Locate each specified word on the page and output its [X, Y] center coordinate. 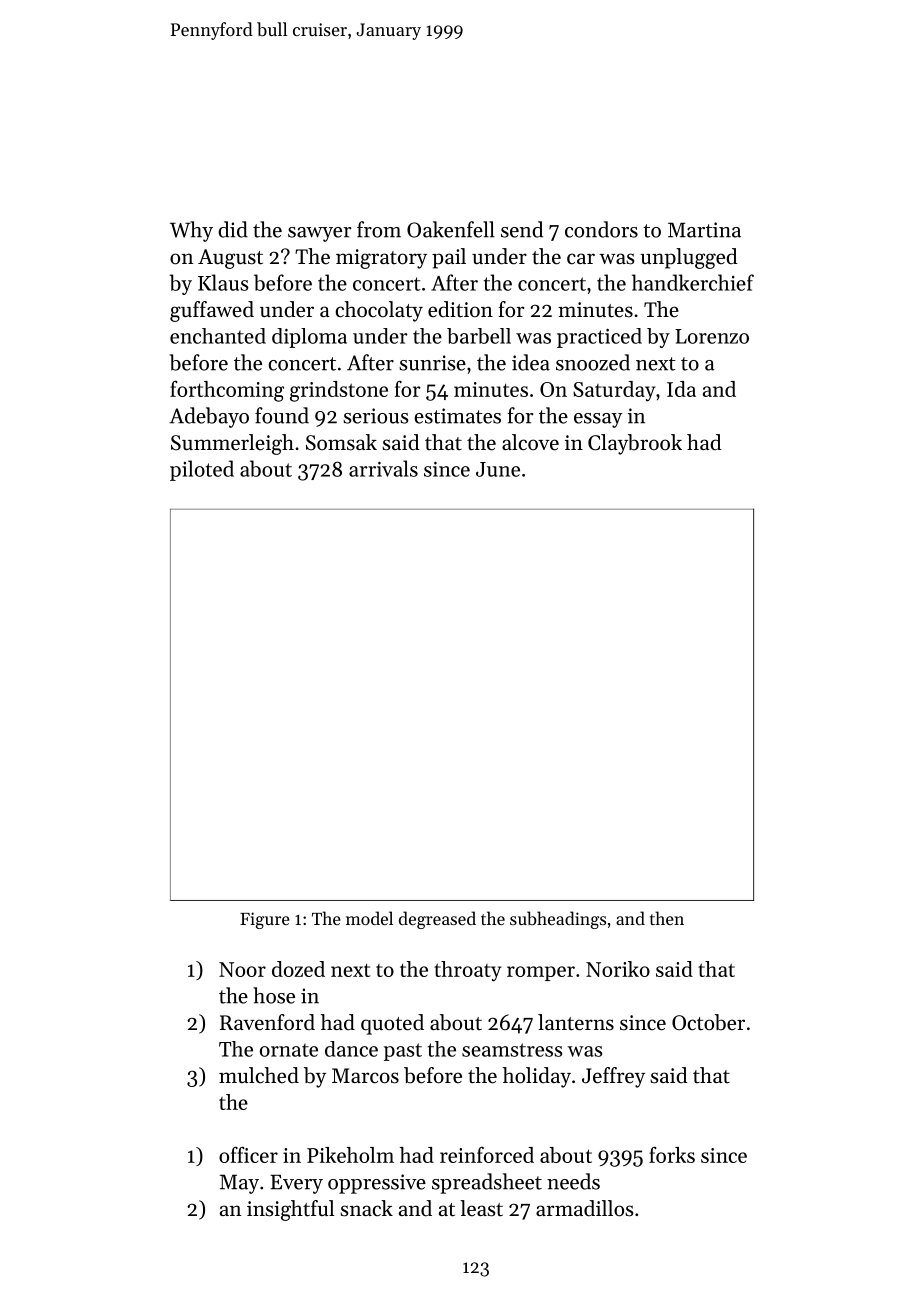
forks [672, 1154]
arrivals [383, 468]
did [233, 229]
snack [366, 1208]
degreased [437, 920]
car [581, 259]
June [498, 469]
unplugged [689, 258]
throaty [467, 971]
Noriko [618, 969]
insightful [290, 1210]
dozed [298, 969]
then [667, 918]
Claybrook [635, 444]
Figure [265, 920]
